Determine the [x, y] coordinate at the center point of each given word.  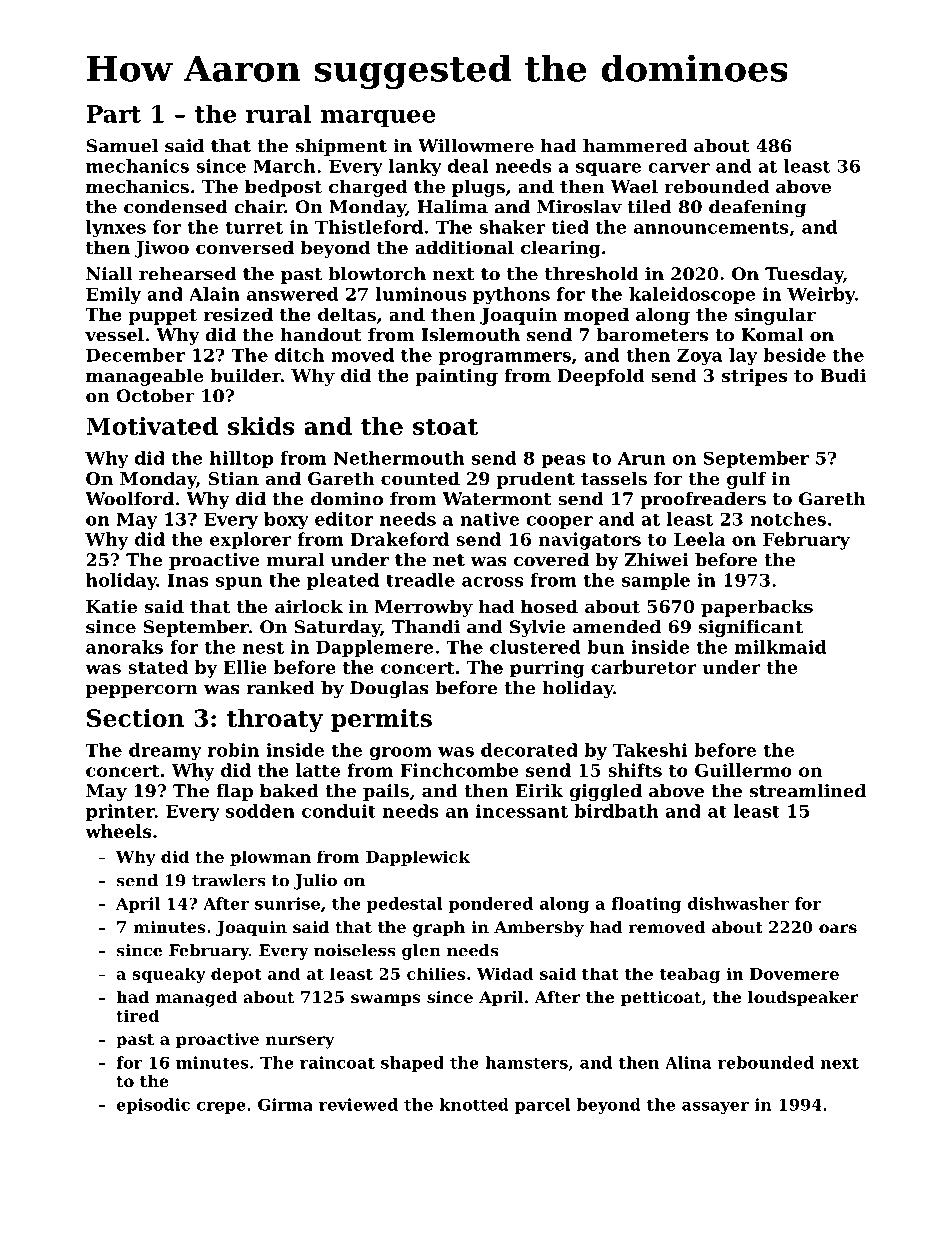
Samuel [122, 146]
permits [381, 720]
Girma [285, 1104]
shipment [341, 147]
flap [234, 792]
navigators [589, 541]
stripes [755, 377]
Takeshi [650, 750]
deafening [757, 208]
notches [788, 519]
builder [245, 375]
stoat [445, 426]
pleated [343, 581]
